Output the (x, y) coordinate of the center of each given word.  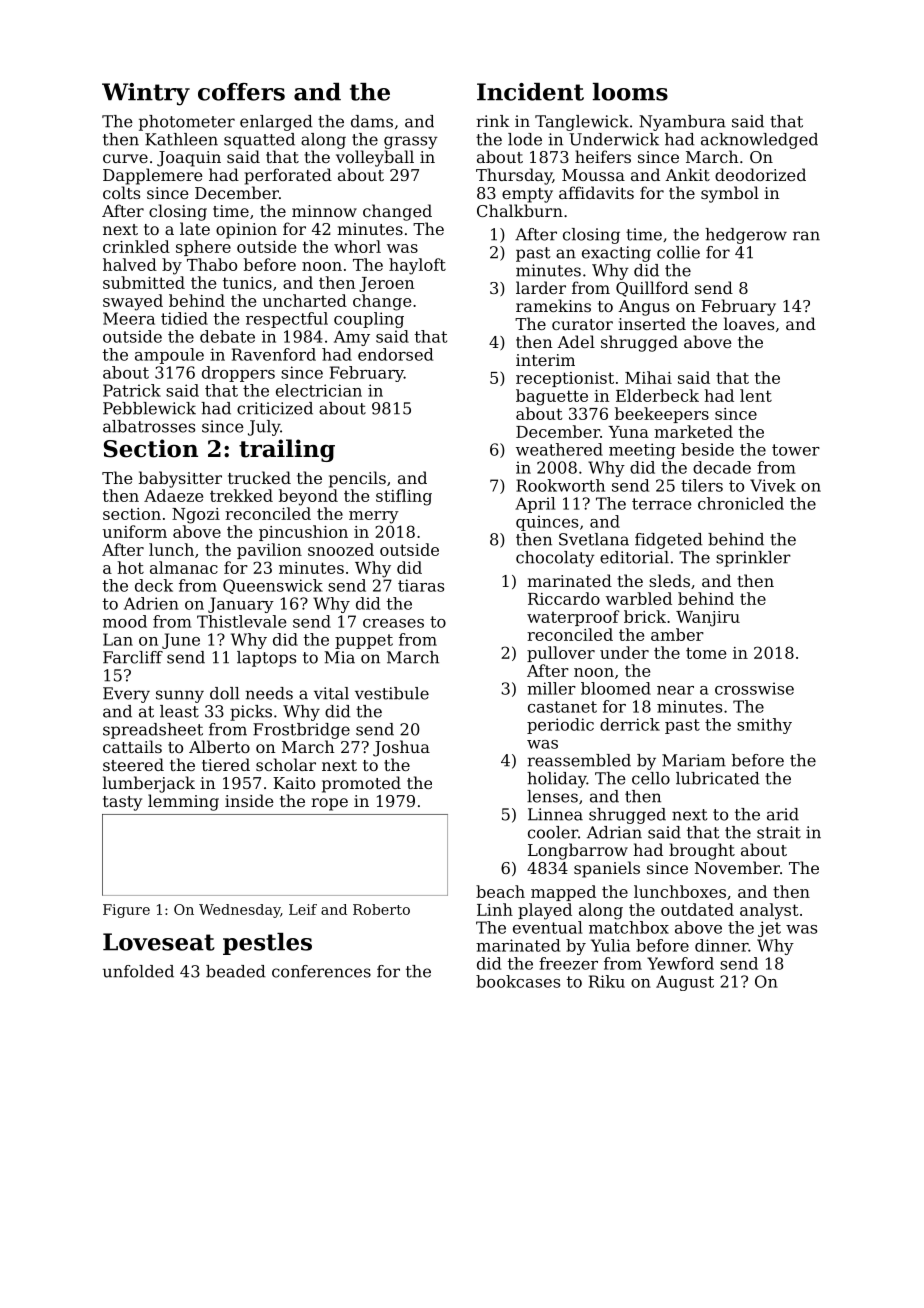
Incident (530, 92)
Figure (126, 911)
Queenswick (273, 586)
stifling (404, 497)
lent (756, 395)
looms (630, 92)
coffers (241, 92)
